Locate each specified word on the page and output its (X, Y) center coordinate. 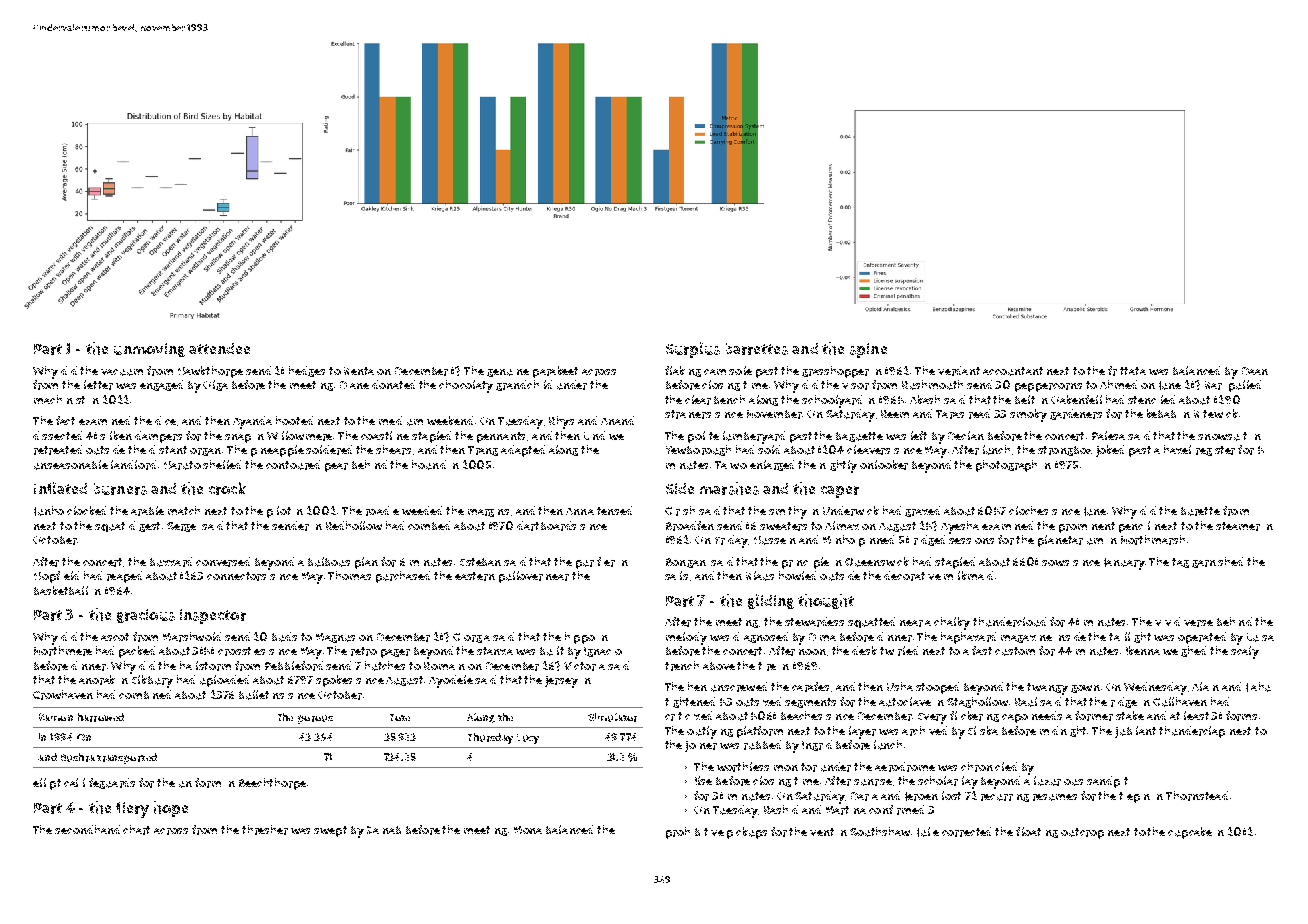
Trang (483, 451)
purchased (403, 577)
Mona (528, 830)
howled (797, 575)
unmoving (149, 350)
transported (127, 758)
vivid (1167, 621)
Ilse (703, 780)
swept (330, 831)
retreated (58, 450)
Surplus (693, 350)
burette (1200, 511)
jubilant (1135, 732)
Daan (1255, 371)
